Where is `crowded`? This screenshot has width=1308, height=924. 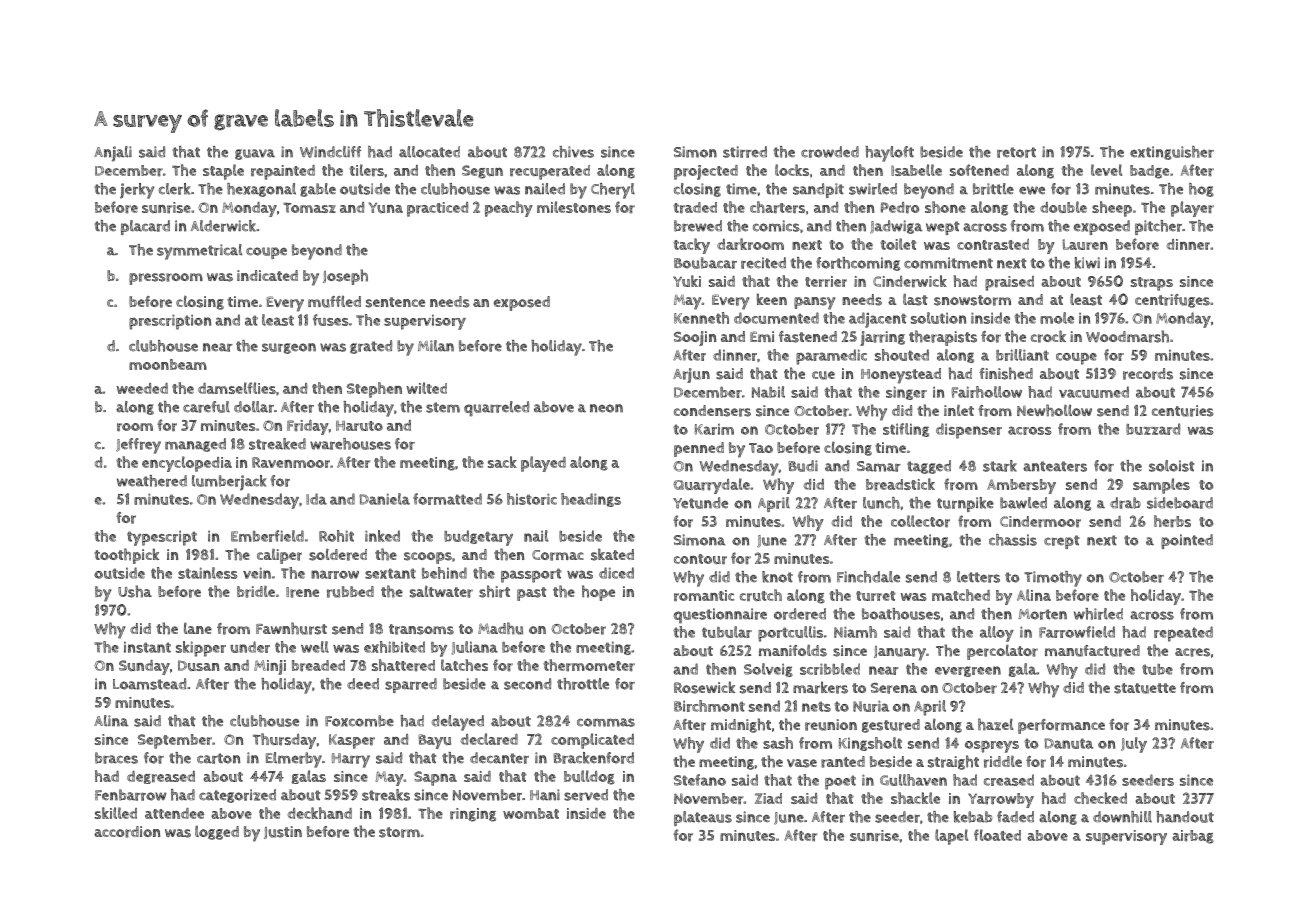 crowded is located at coordinates (830, 152).
